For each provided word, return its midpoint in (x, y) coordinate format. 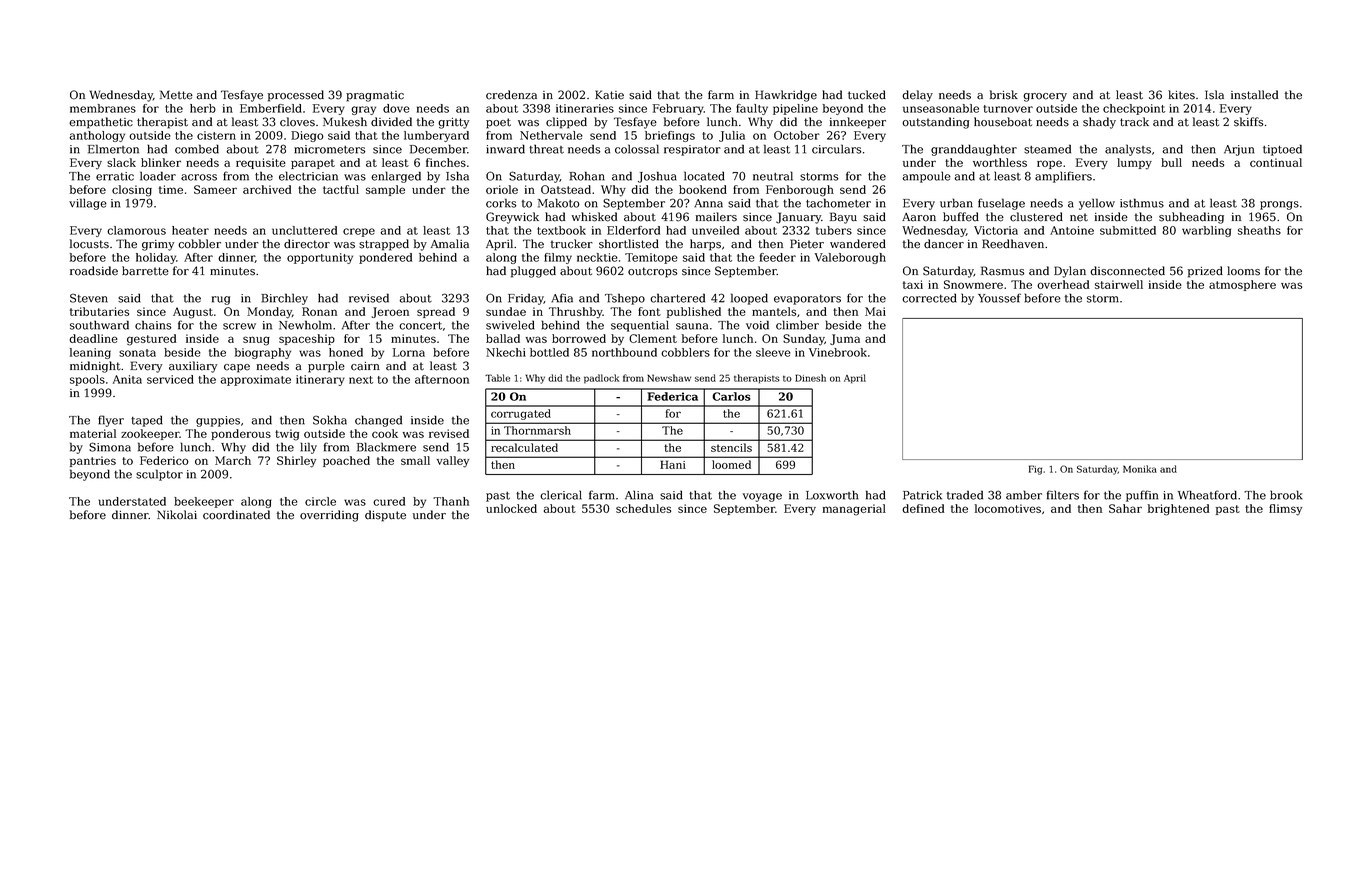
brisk (1004, 95)
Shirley (296, 462)
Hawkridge (786, 96)
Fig (1035, 470)
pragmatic (375, 96)
